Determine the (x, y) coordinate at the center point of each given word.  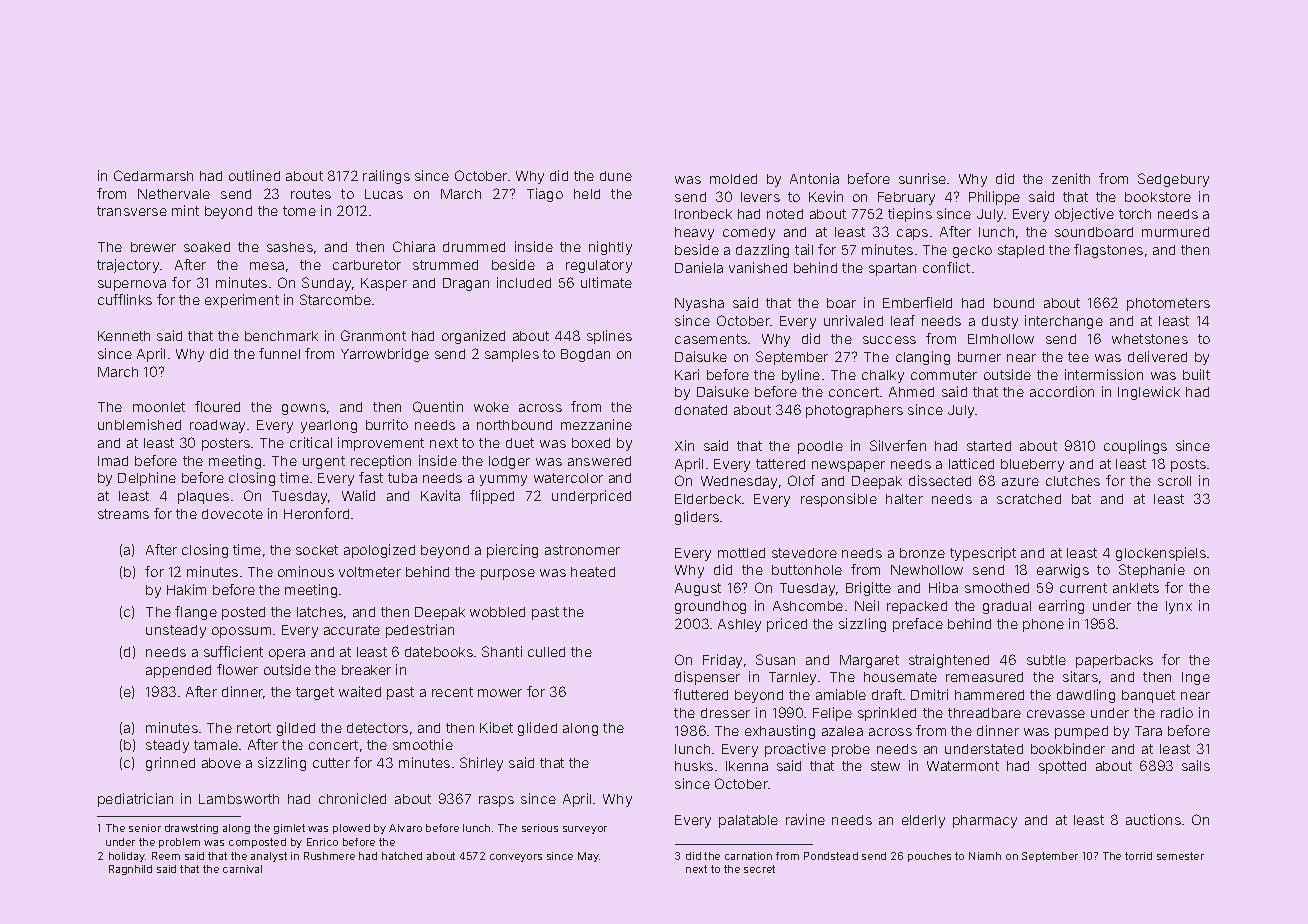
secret (759, 869)
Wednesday (739, 482)
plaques (203, 497)
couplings (1135, 447)
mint (185, 210)
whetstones (1150, 339)
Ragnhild (130, 870)
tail (804, 249)
